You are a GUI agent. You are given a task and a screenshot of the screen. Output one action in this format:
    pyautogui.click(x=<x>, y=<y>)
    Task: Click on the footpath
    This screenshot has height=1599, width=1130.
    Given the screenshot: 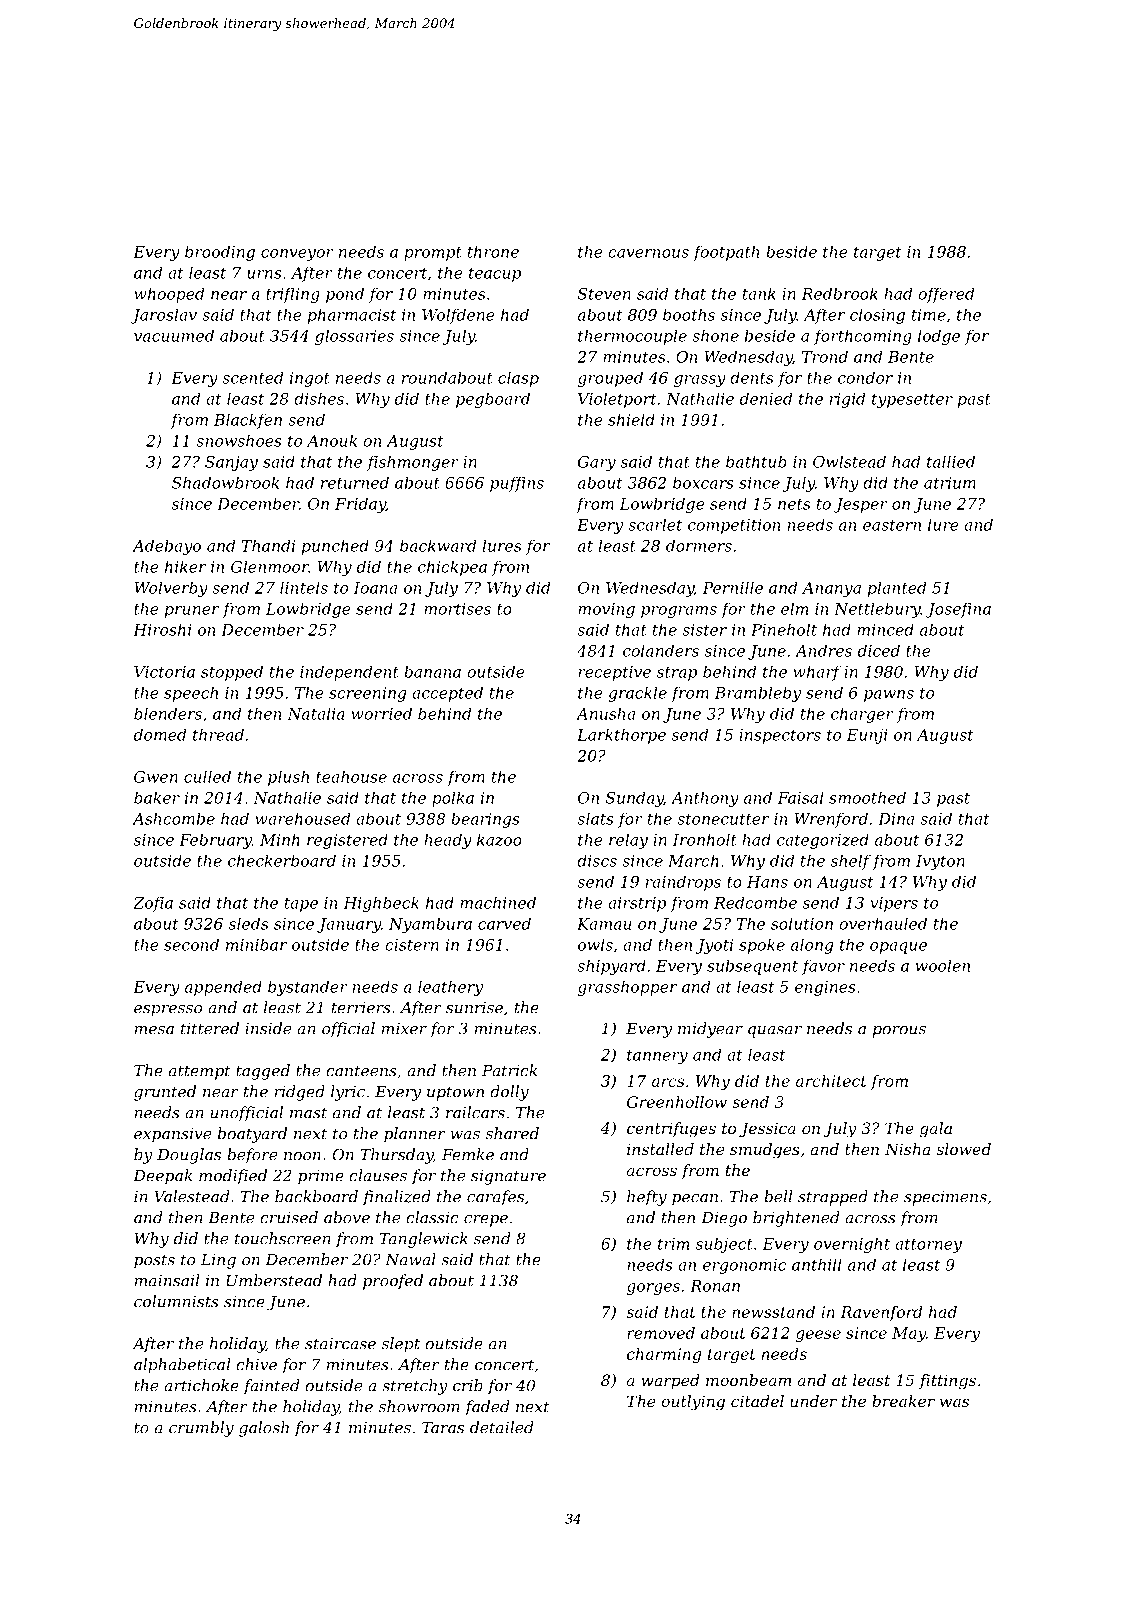 What is the action you would take?
    pyautogui.click(x=726, y=253)
